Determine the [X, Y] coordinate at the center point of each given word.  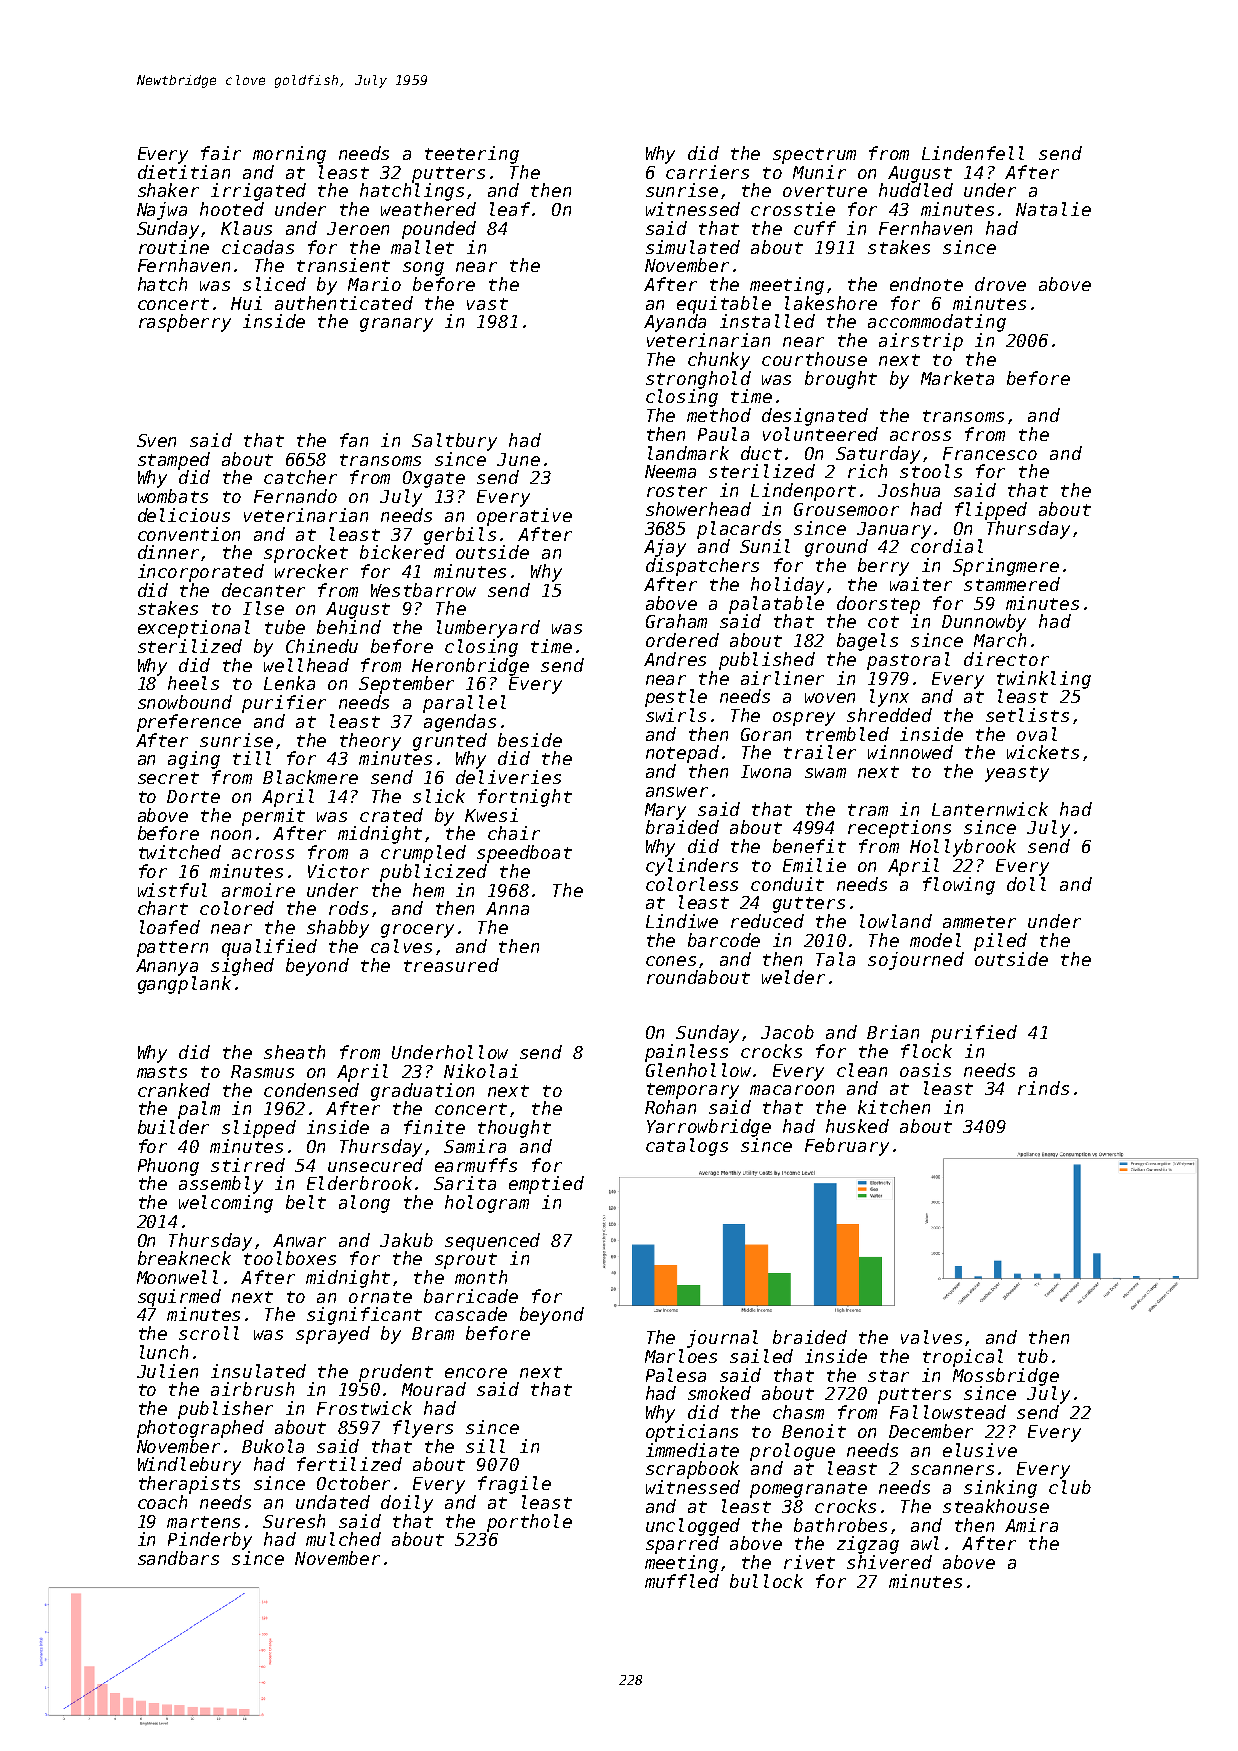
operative [524, 517]
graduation [422, 1092]
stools [931, 471]
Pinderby [210, 1541]
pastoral [908, 661]
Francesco [990, 453]
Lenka [289, 683]
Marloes [681, 1356]
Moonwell [177, 1277]
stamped [174, 461]
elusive [980, 1450]
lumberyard [488, 629]
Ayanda [675, 323]
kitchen [894, 1107]
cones [671, 961]
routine [174, 247]
